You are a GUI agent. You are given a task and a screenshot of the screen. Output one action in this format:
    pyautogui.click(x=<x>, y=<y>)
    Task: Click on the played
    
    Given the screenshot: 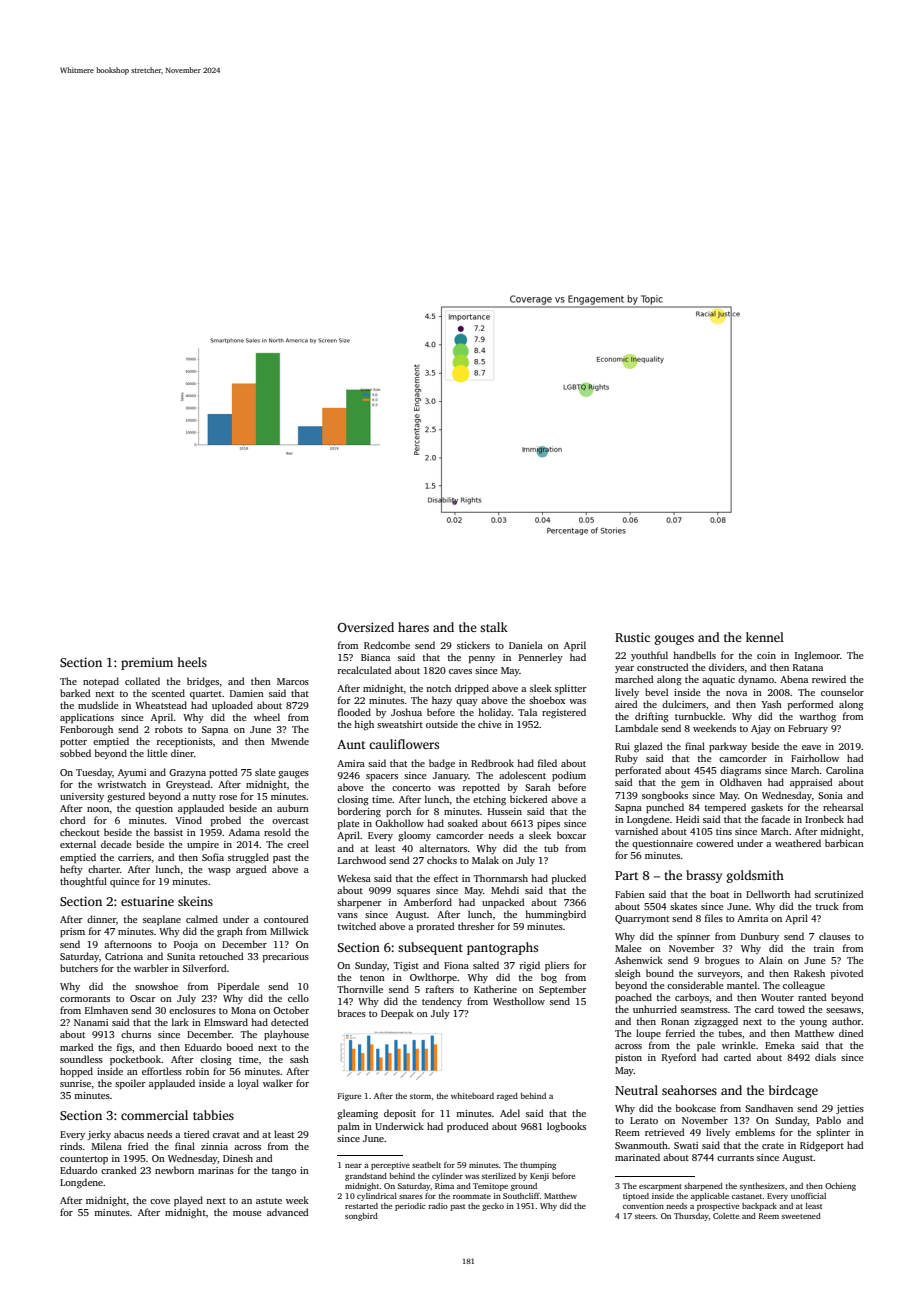 What is the action you would take?
    pyautogui.click(x=188, y=1201)
